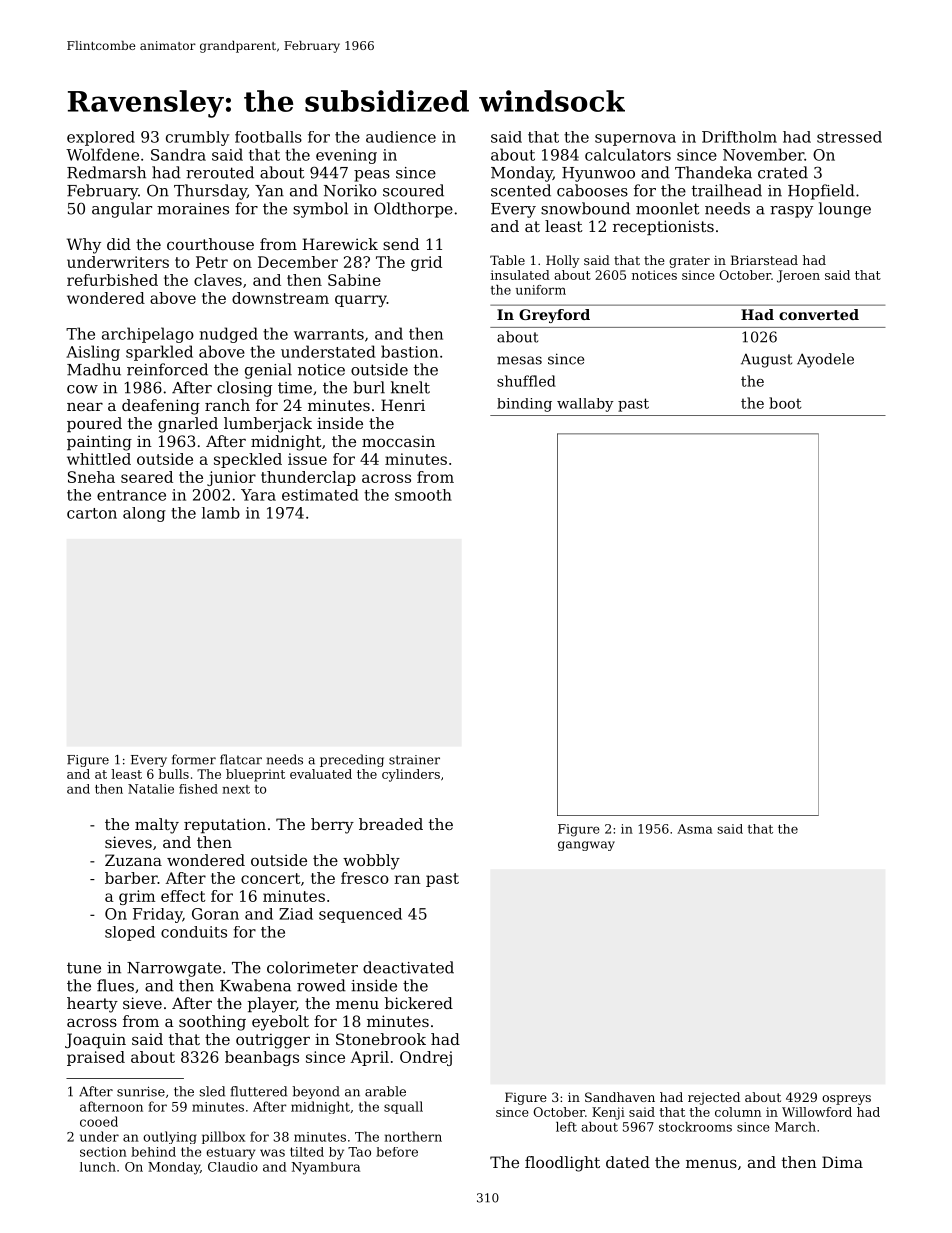 The image size is (952, 1233). Describe the element at coordinates (419, 1003) in the document. I see `bickered` at that location.
